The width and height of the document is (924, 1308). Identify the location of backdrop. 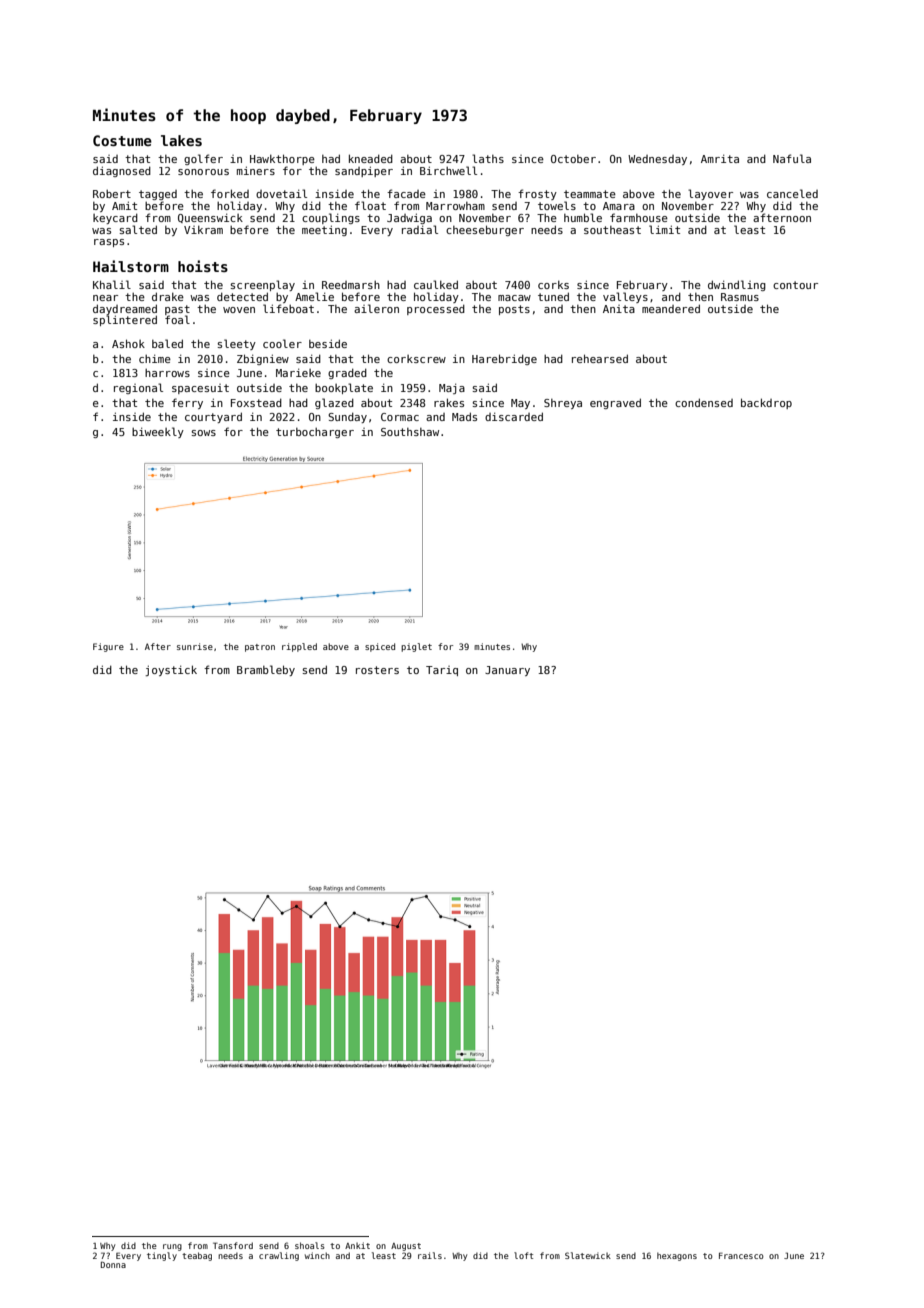
(766, 403).
